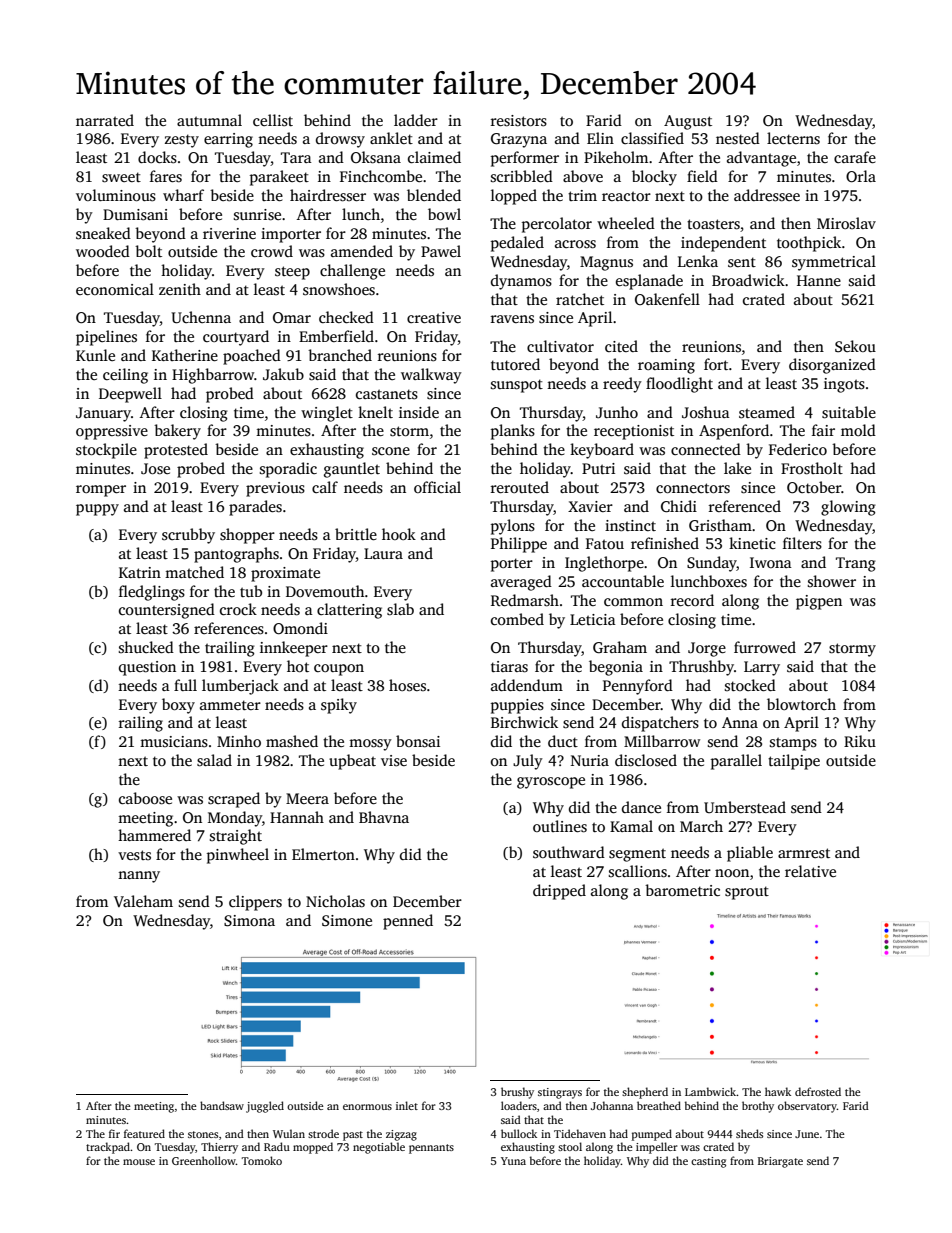 The width and height of the screenshot is (952, 1233). I want to click on nested, so click(738, 138).
